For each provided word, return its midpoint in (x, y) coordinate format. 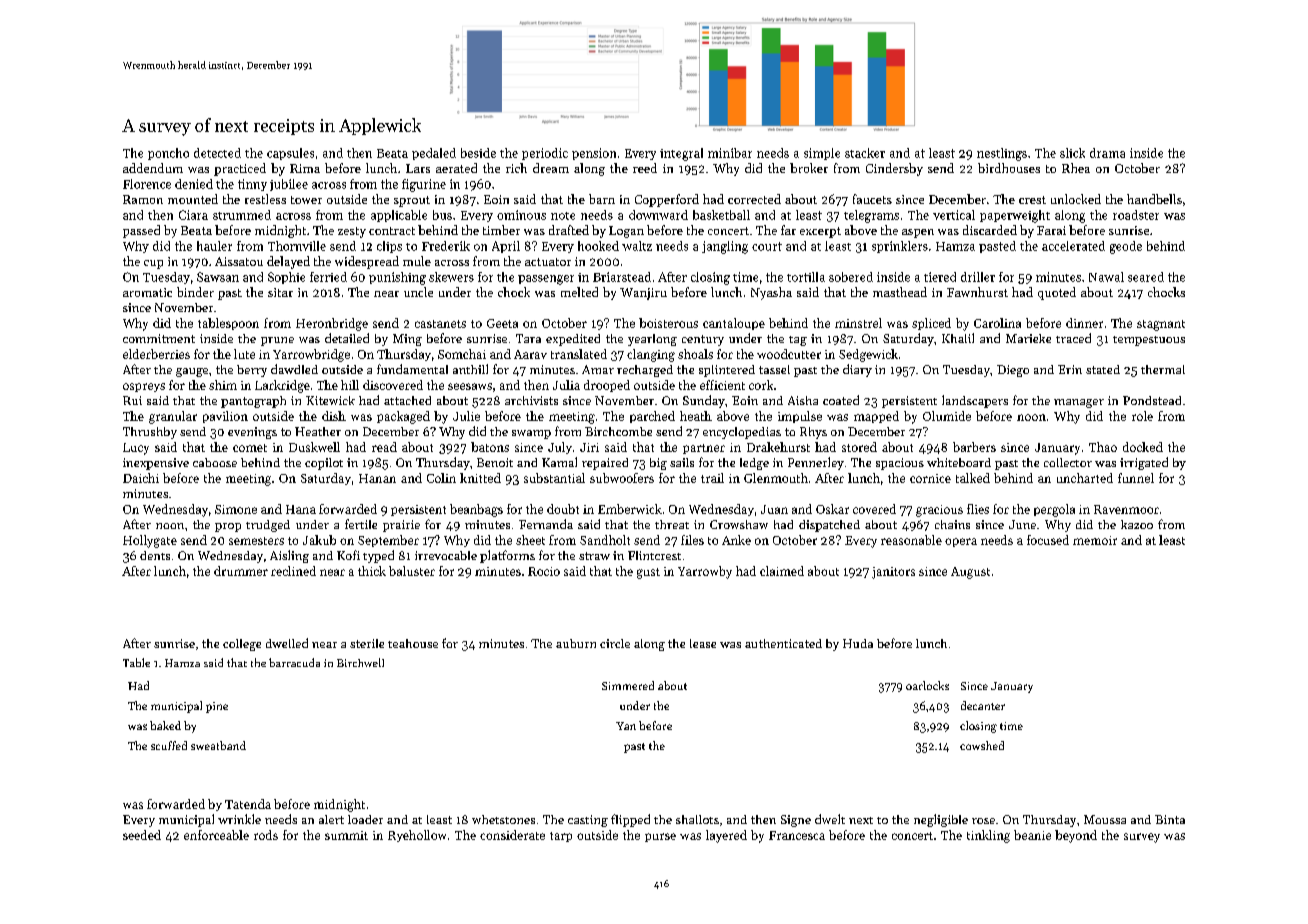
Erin (1070, 369)
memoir (1095, 540)
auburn (576, 643)
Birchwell (360, 662)
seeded (142, 835)
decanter (983, 705)
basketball (721, 215)
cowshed (982, 745)
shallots (697, 819)
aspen (918, 233)
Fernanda (546, 524)
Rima (305, 168)
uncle (418, 292)
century (703, 340)
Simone (236, 509)
